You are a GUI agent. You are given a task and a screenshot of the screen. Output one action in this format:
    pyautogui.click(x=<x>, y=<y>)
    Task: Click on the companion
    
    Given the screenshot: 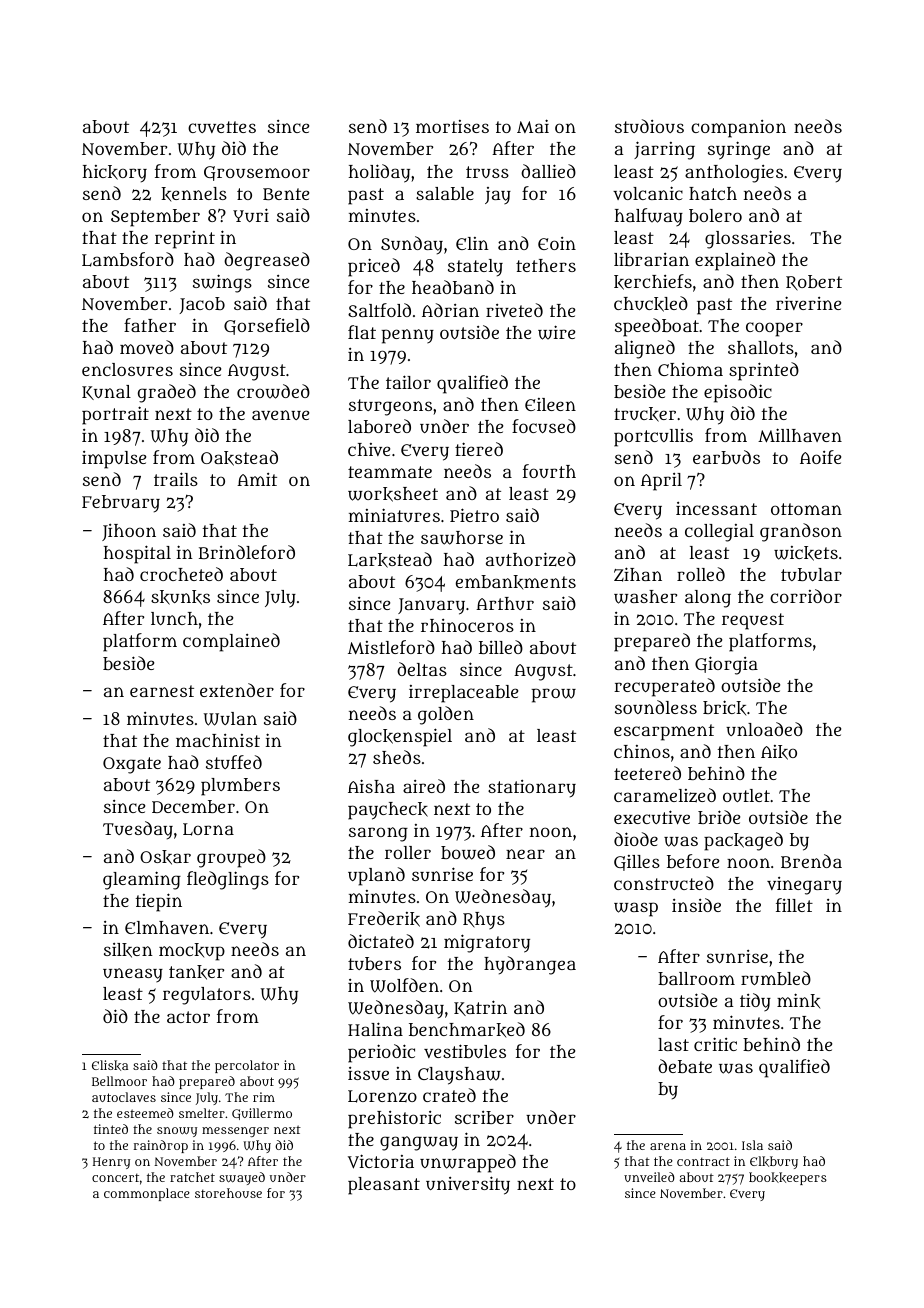 What is the action you would take?
    pyautogui.click(x=738, y=129)
